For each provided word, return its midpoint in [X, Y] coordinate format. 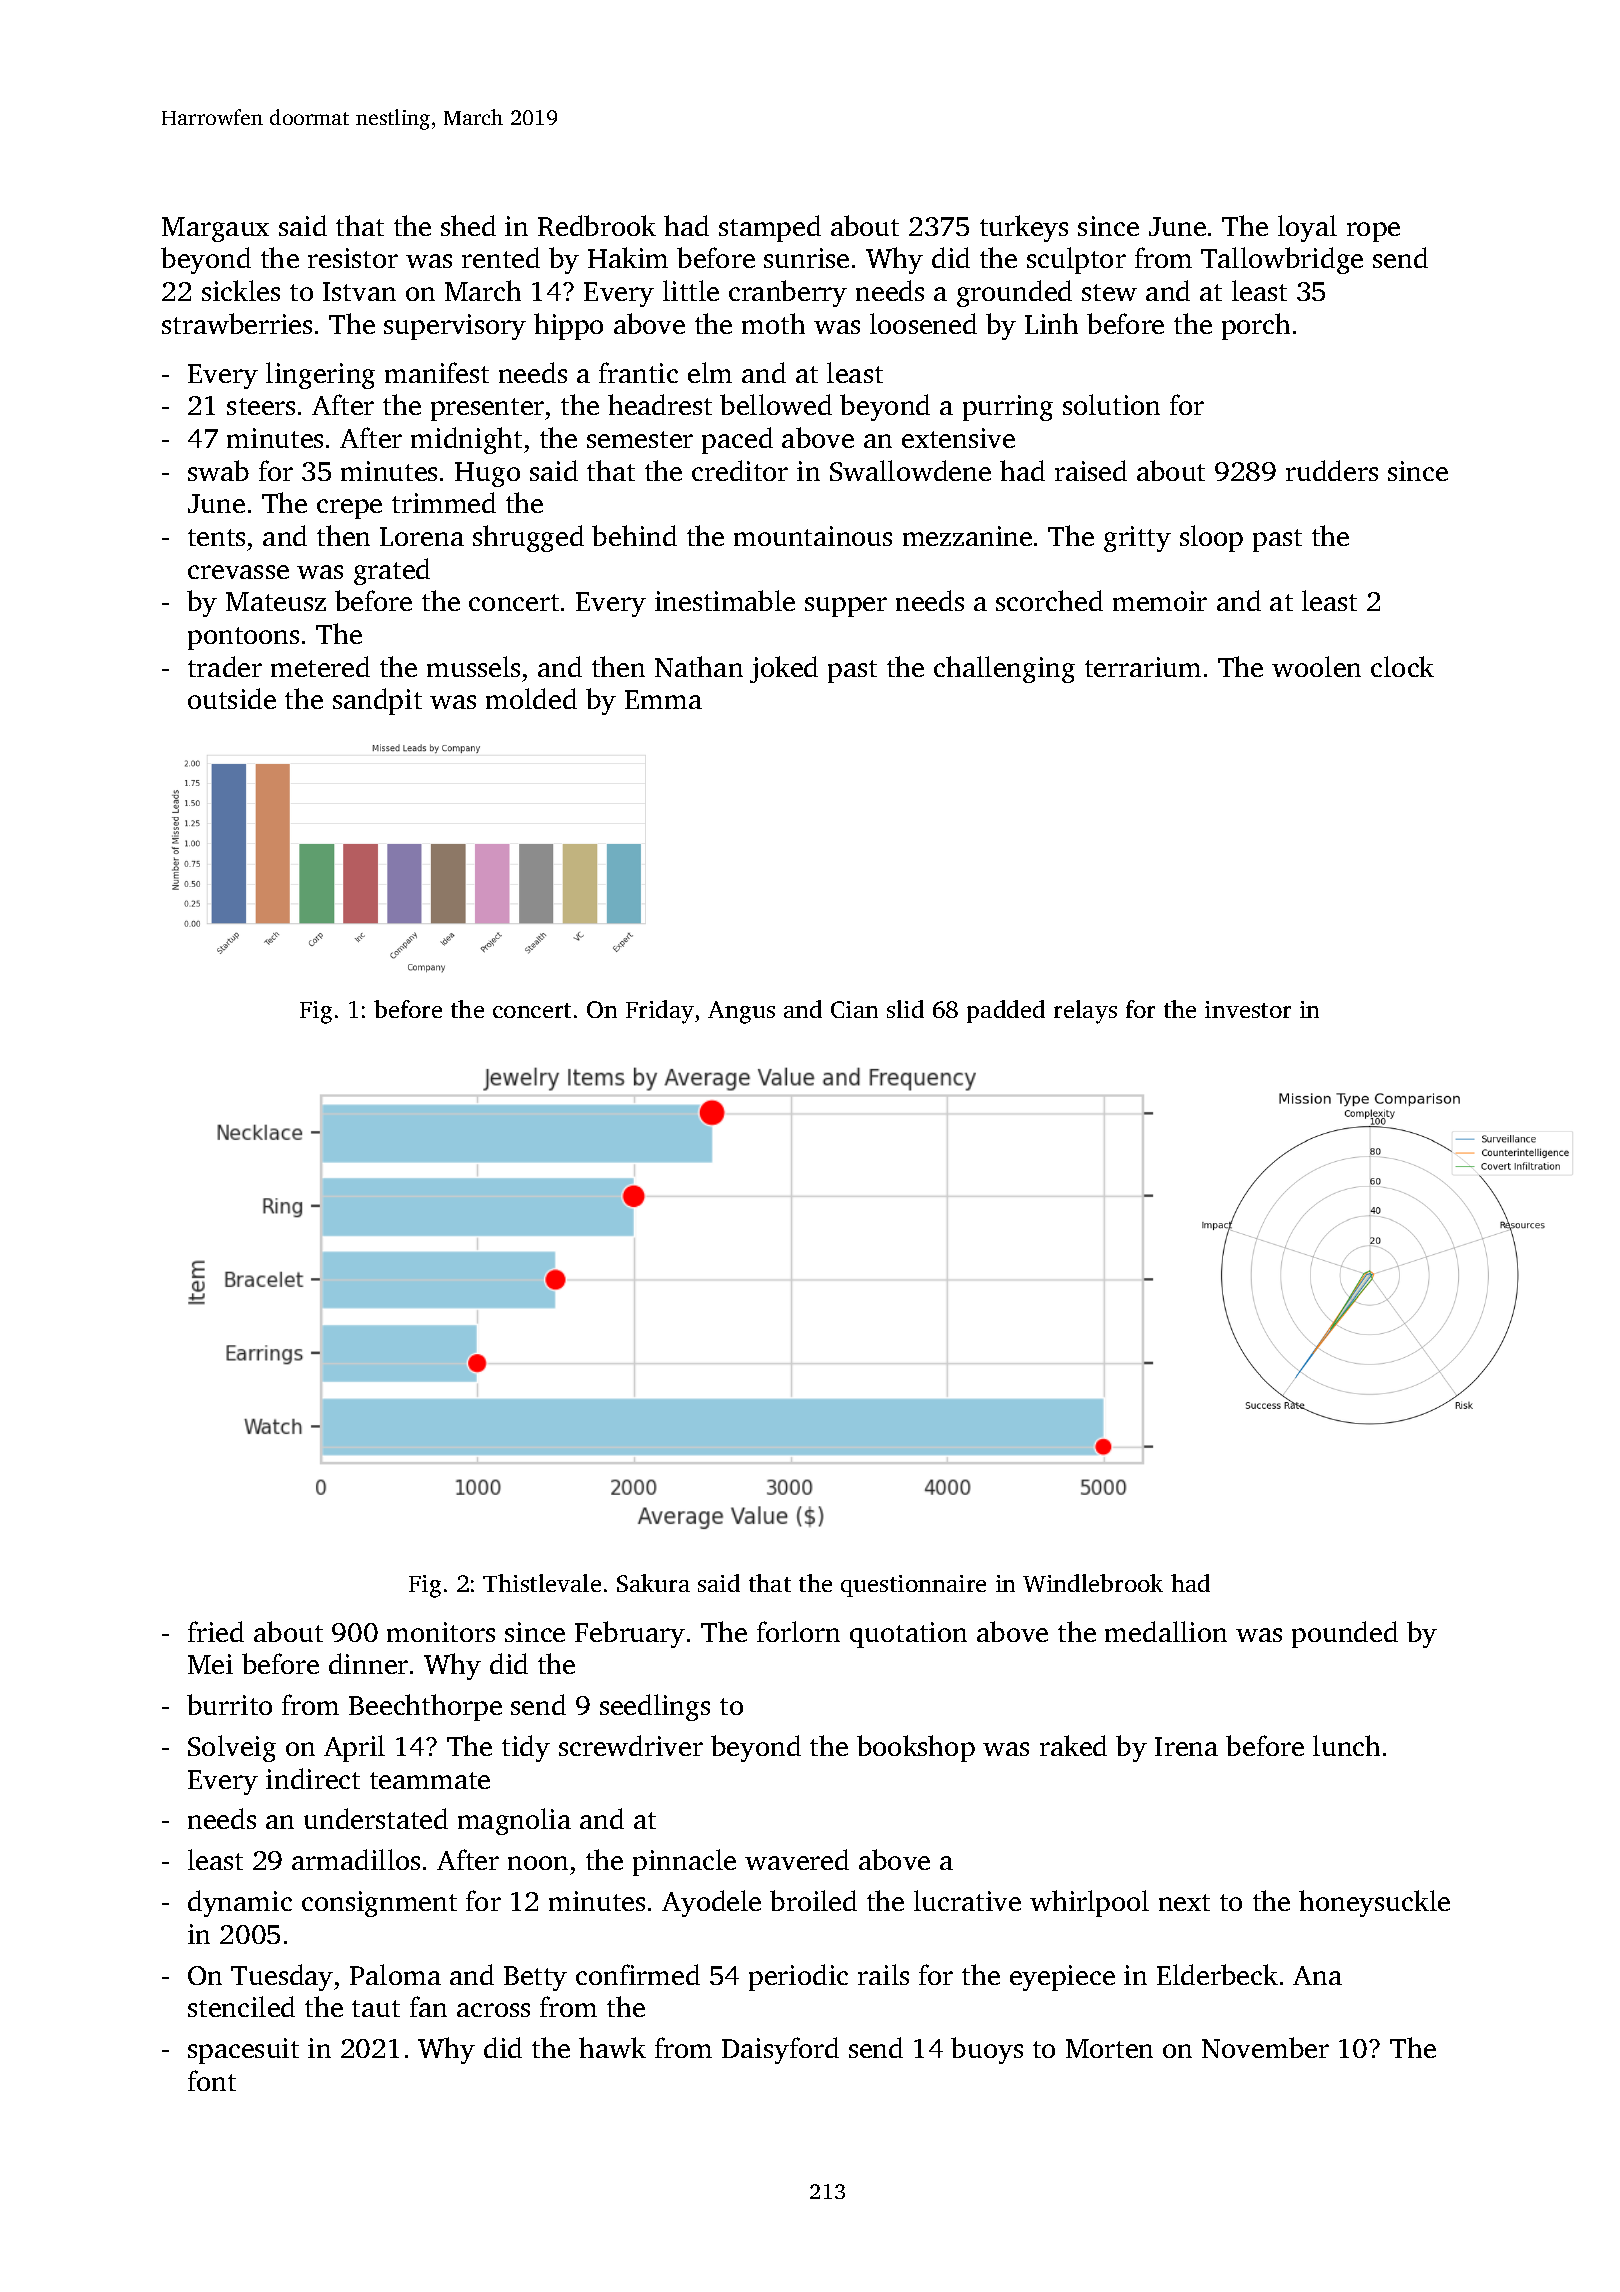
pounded [1345, 1634]
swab [218, 470]
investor [1248, 1009]
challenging [1004, 669]
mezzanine [967, 536]
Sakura [653, 1583]
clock [1402, 666]
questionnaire [913, 1586]
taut [376, 2008]
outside [232, 698]
